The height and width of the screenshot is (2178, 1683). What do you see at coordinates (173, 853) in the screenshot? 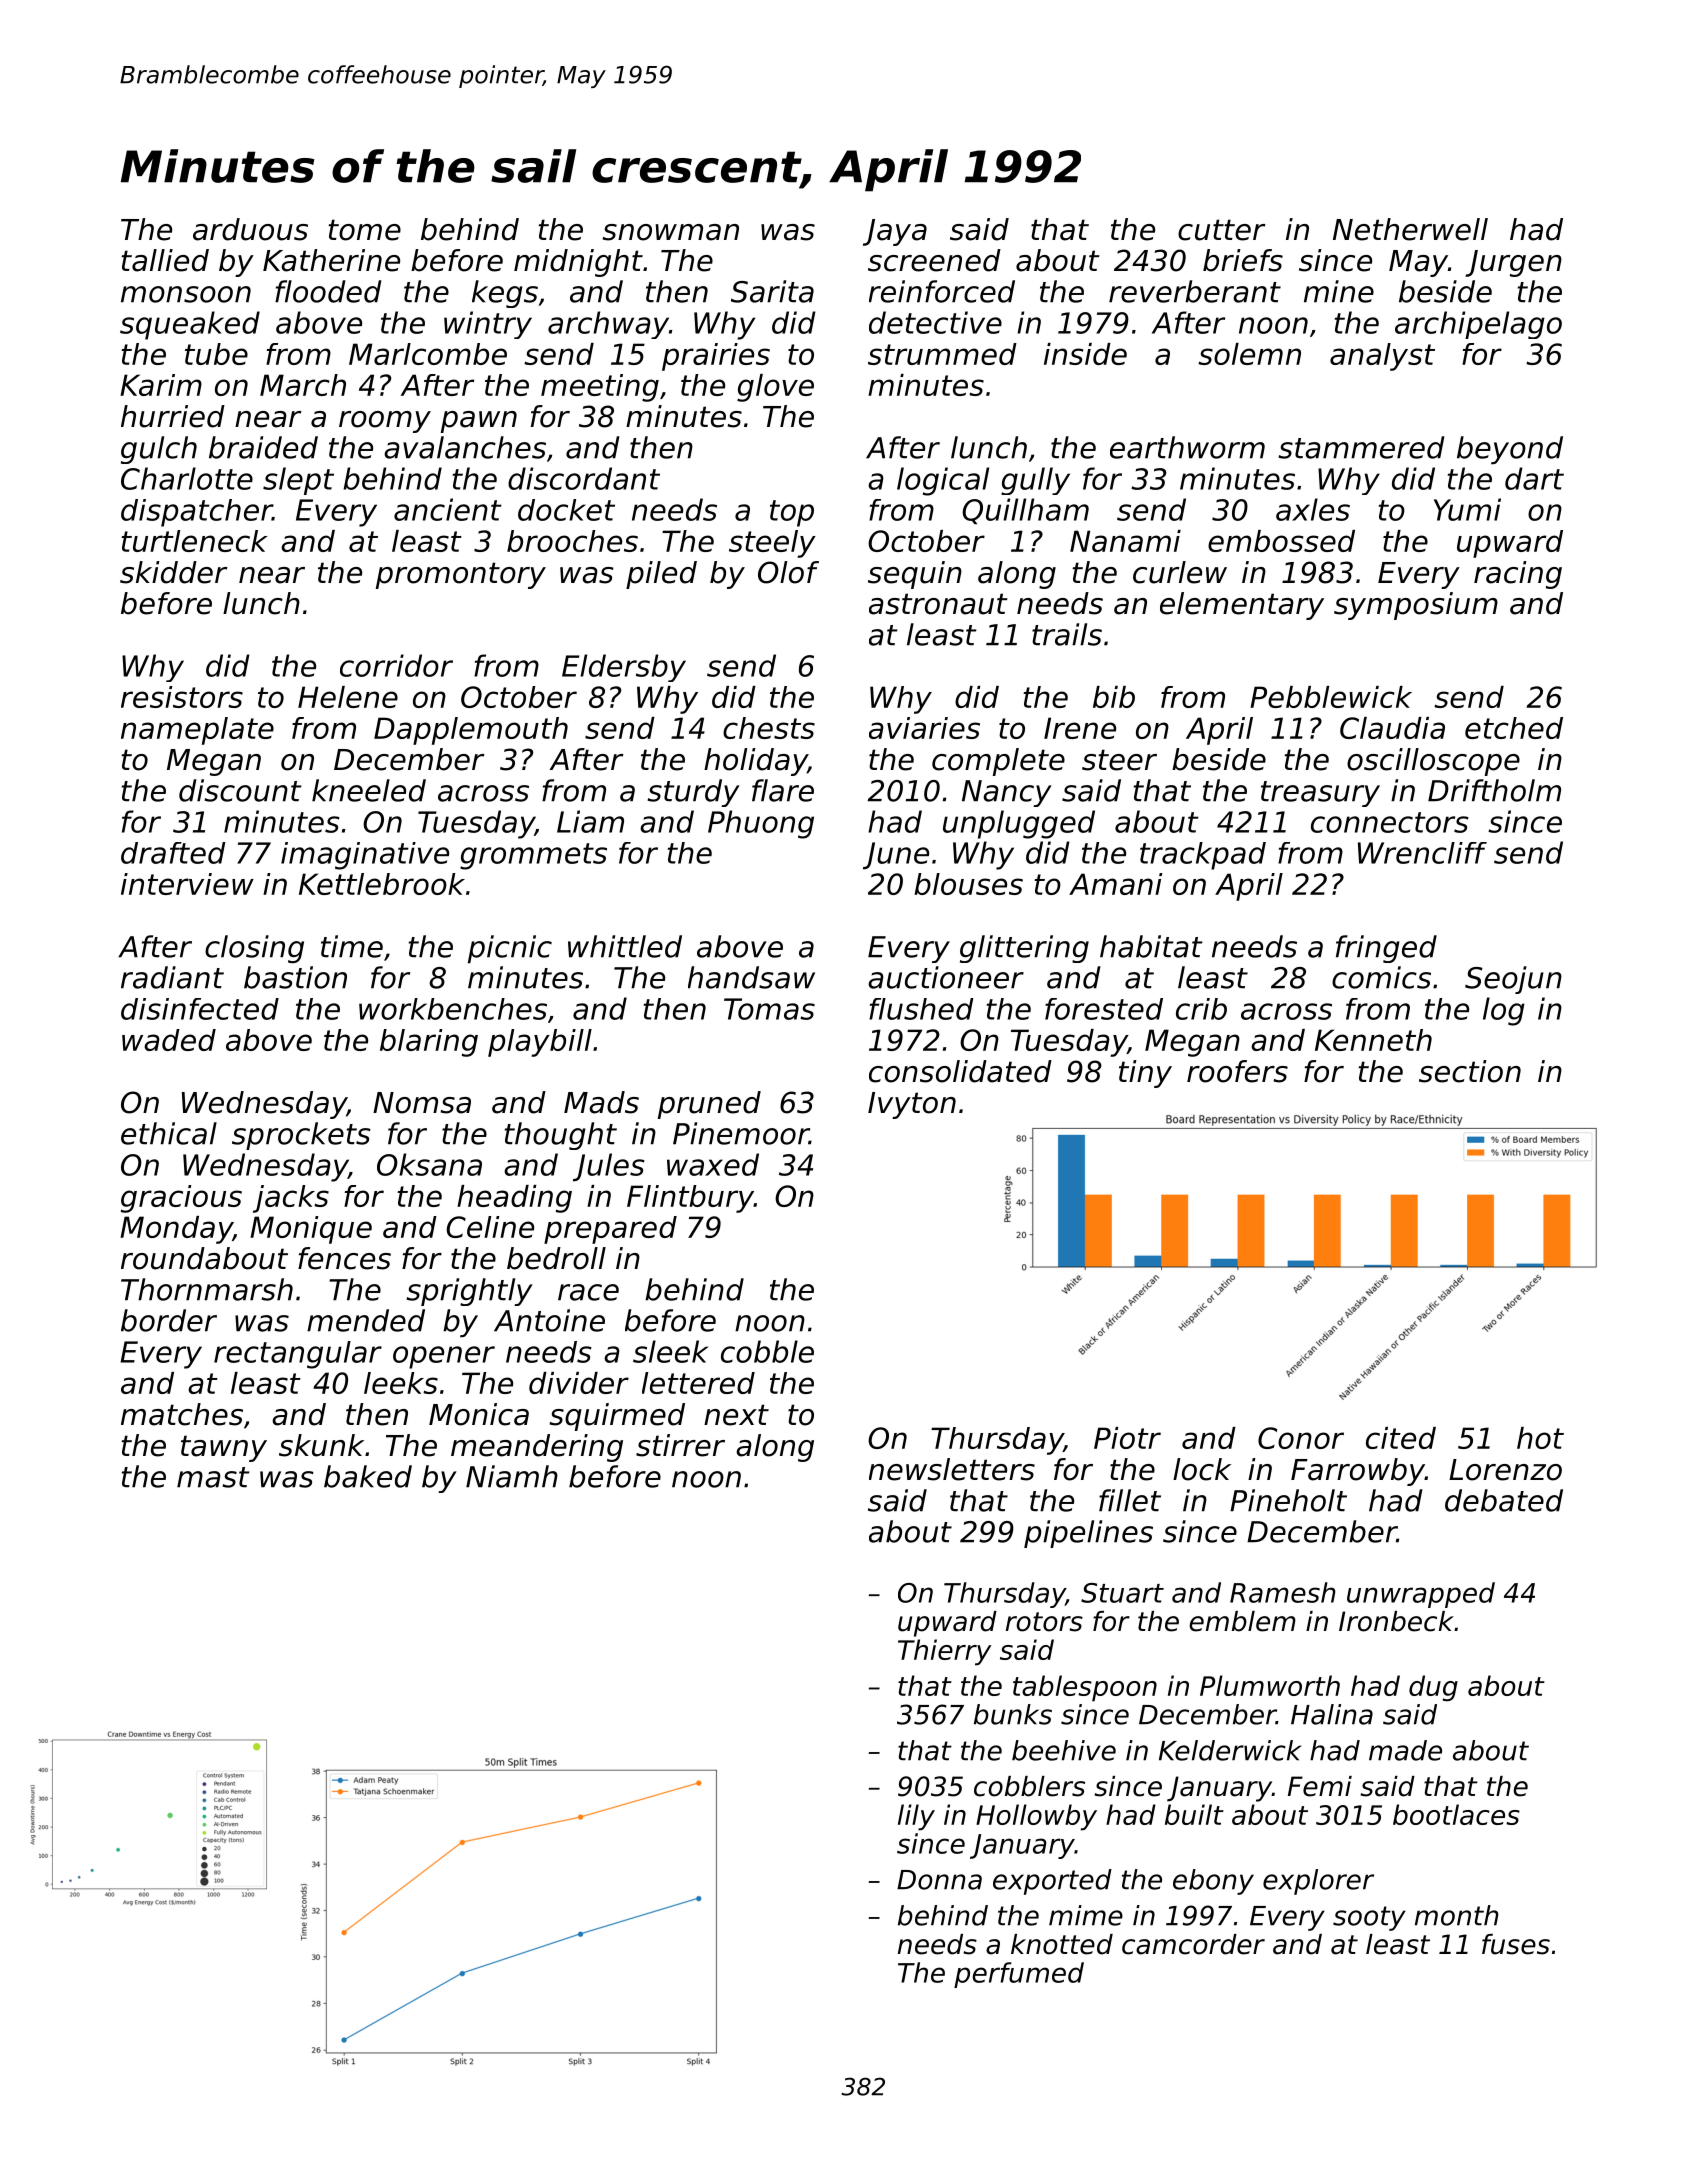
I see `drafted` at bounding box center [173, 853].
